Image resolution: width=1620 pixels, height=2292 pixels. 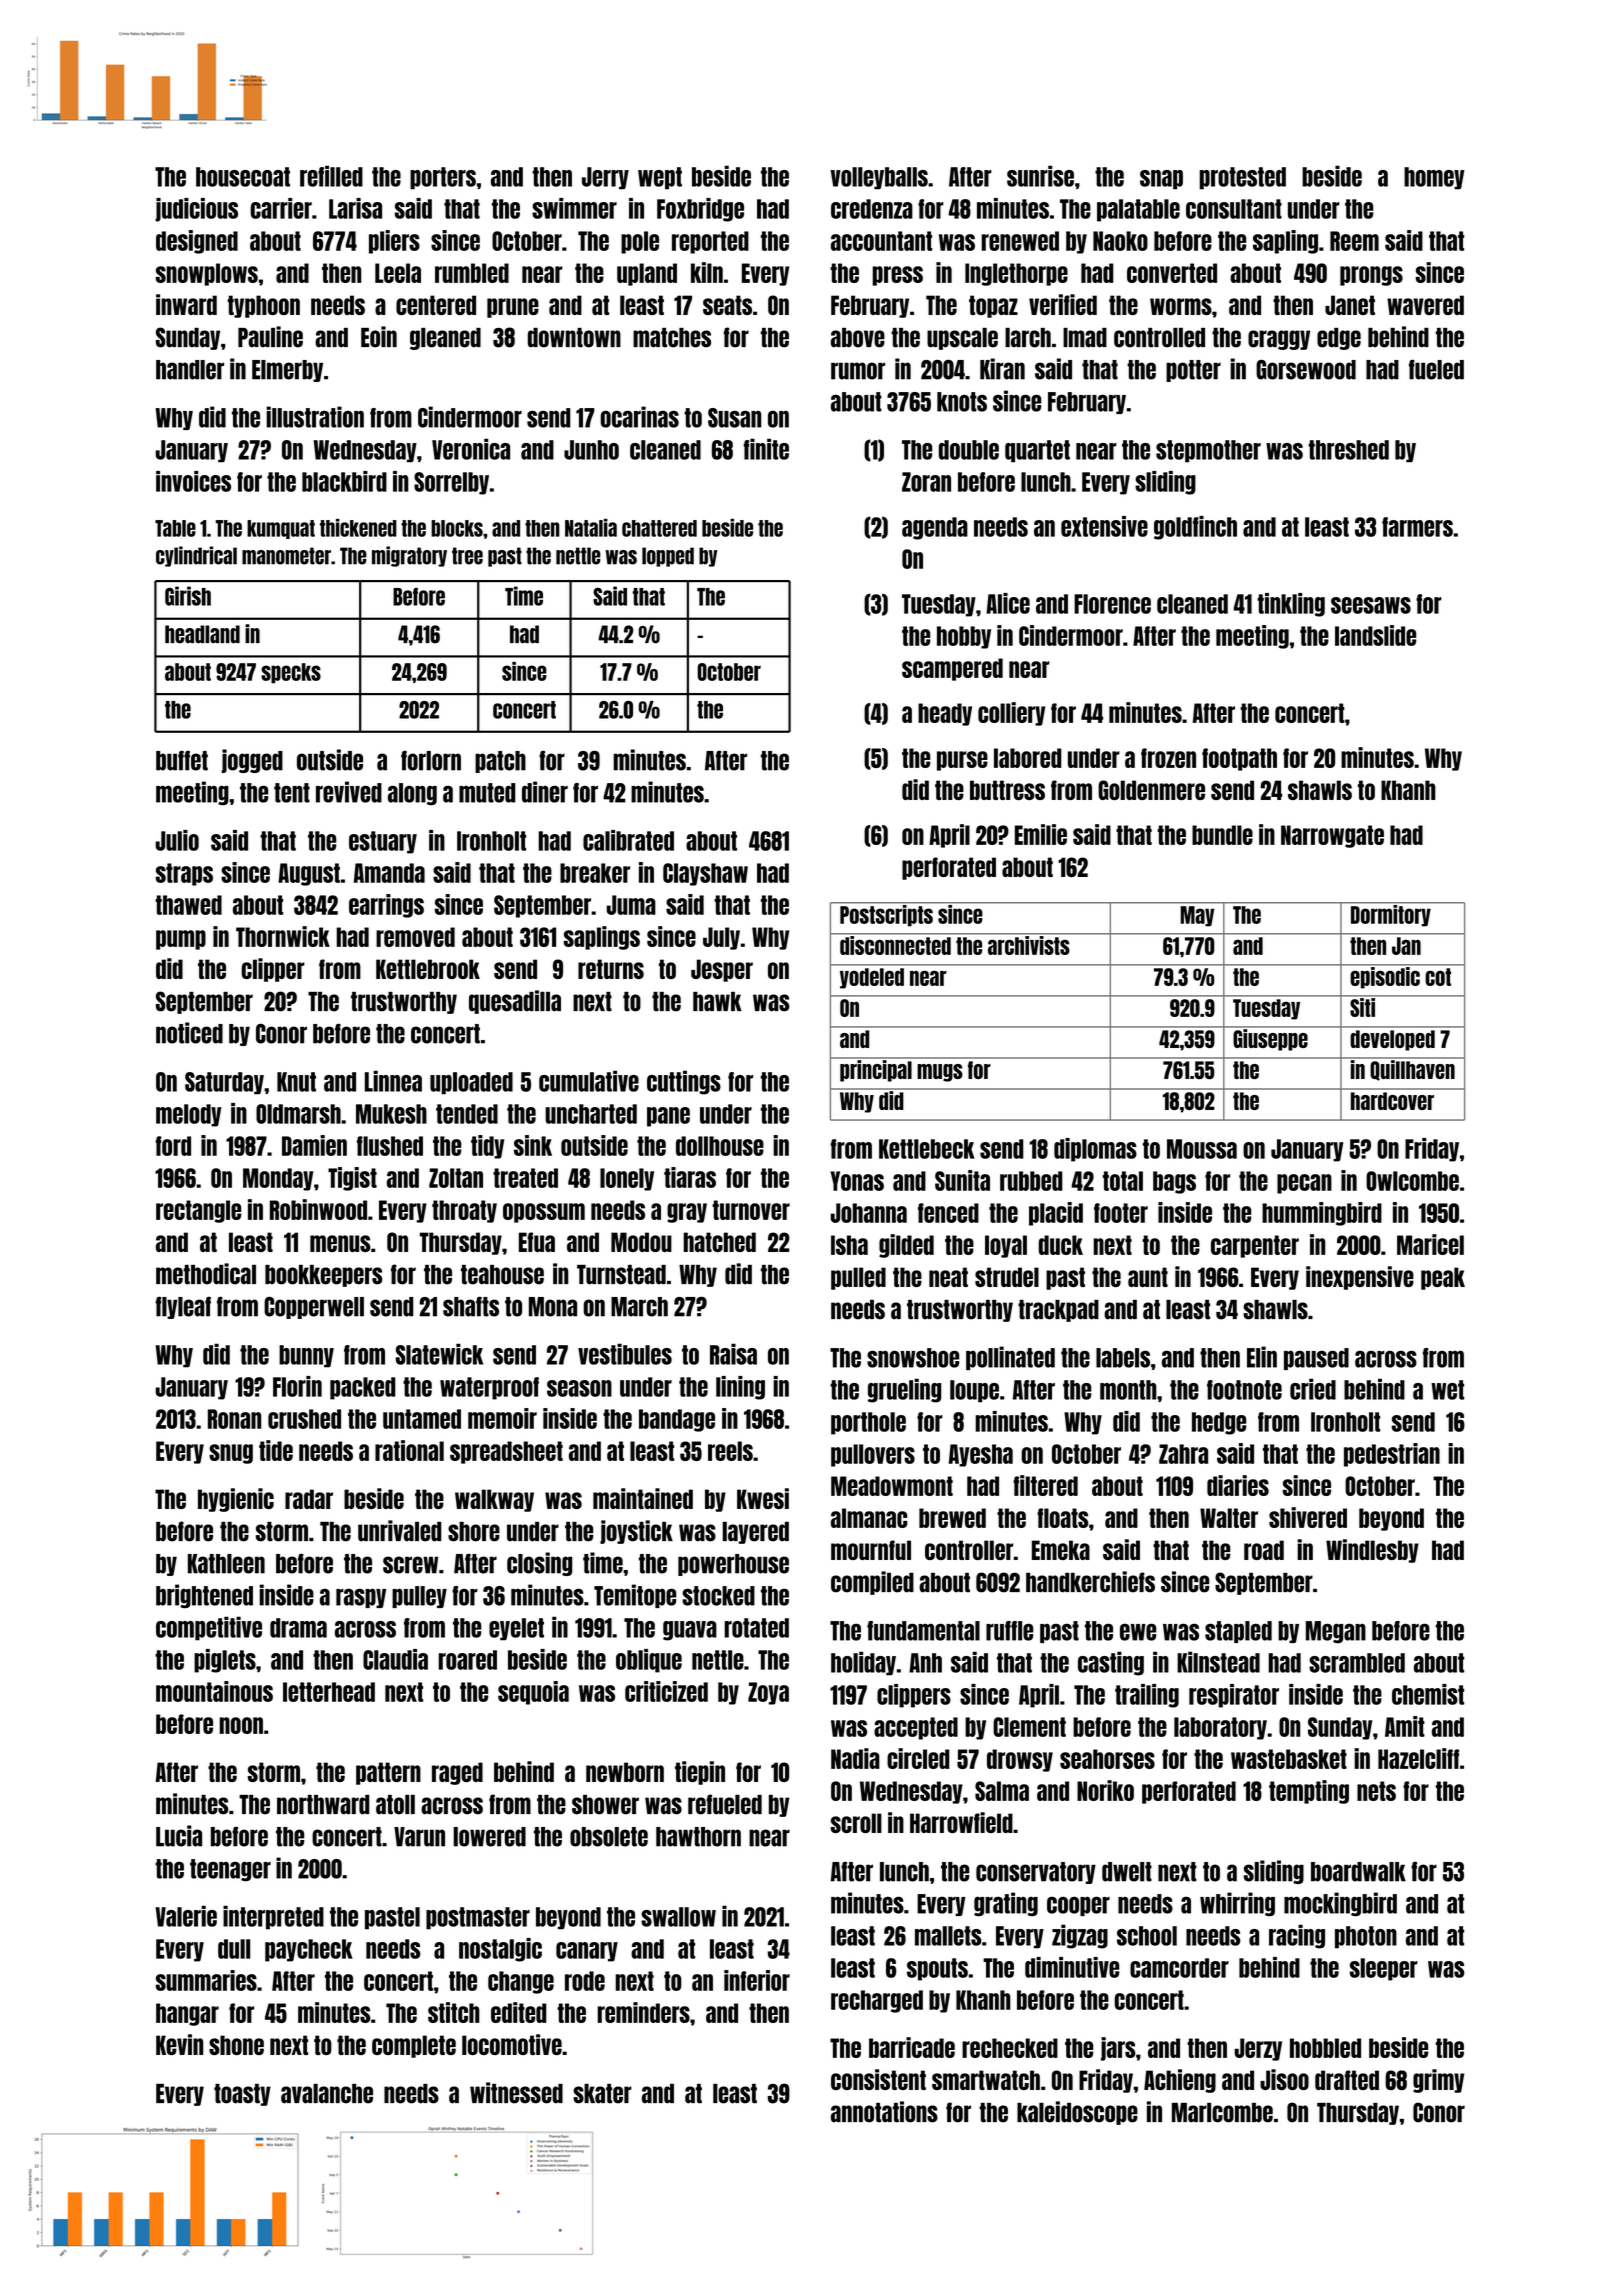 I want to click on ocarinas, so click(x=639, y=417).
